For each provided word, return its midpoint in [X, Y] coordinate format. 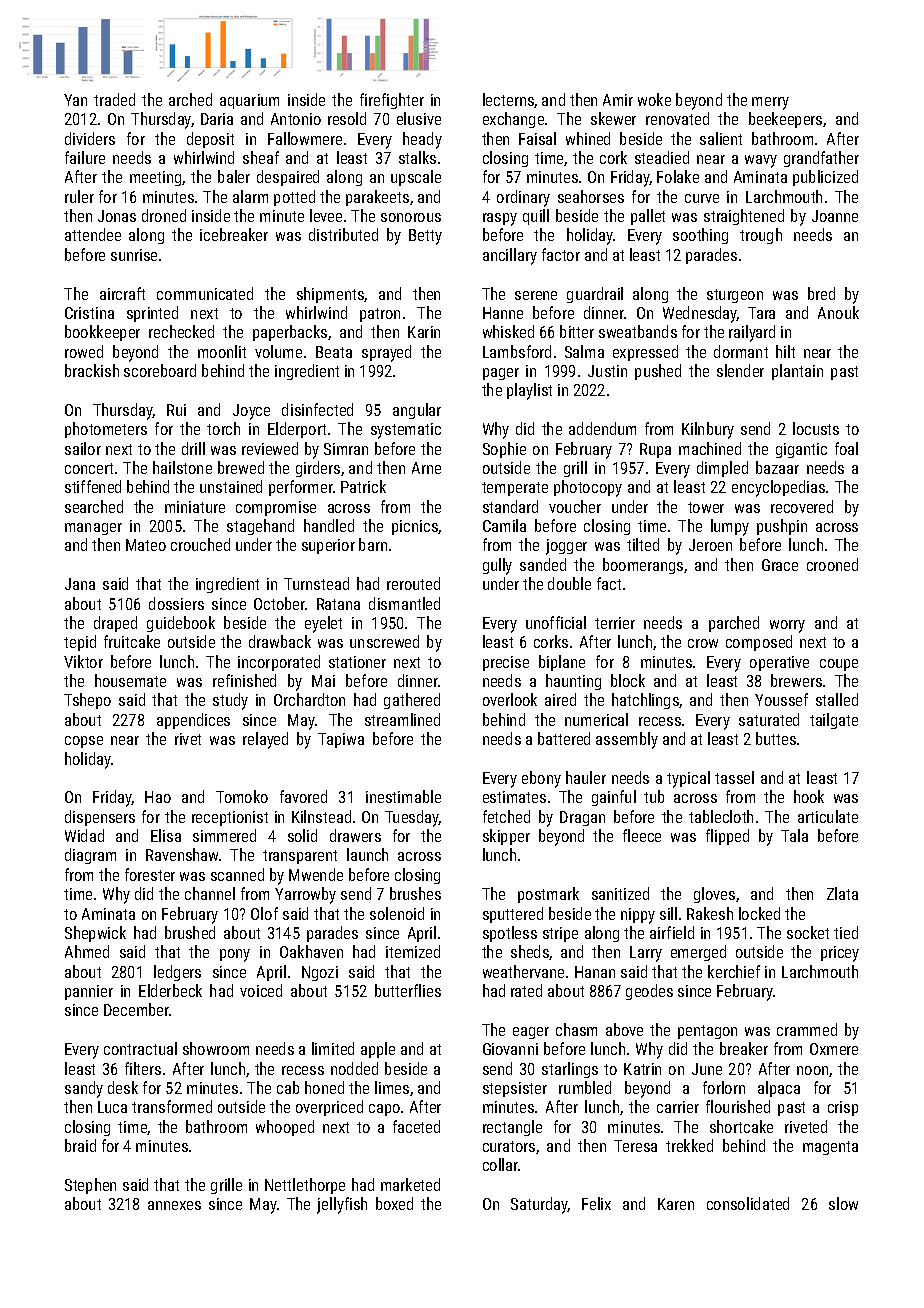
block [628, 680]
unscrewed [384, 641]
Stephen [90, 1186]
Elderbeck [170, 990]
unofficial [556, 622]
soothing [700, 236]
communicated [205, 293]
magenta [830, 1148]
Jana [80, 584]
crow [703, 643]
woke [654, 99]
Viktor [83, 661]
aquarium [249, 101]
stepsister [515, 1089]
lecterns [509, 100]
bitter [577, 331]
